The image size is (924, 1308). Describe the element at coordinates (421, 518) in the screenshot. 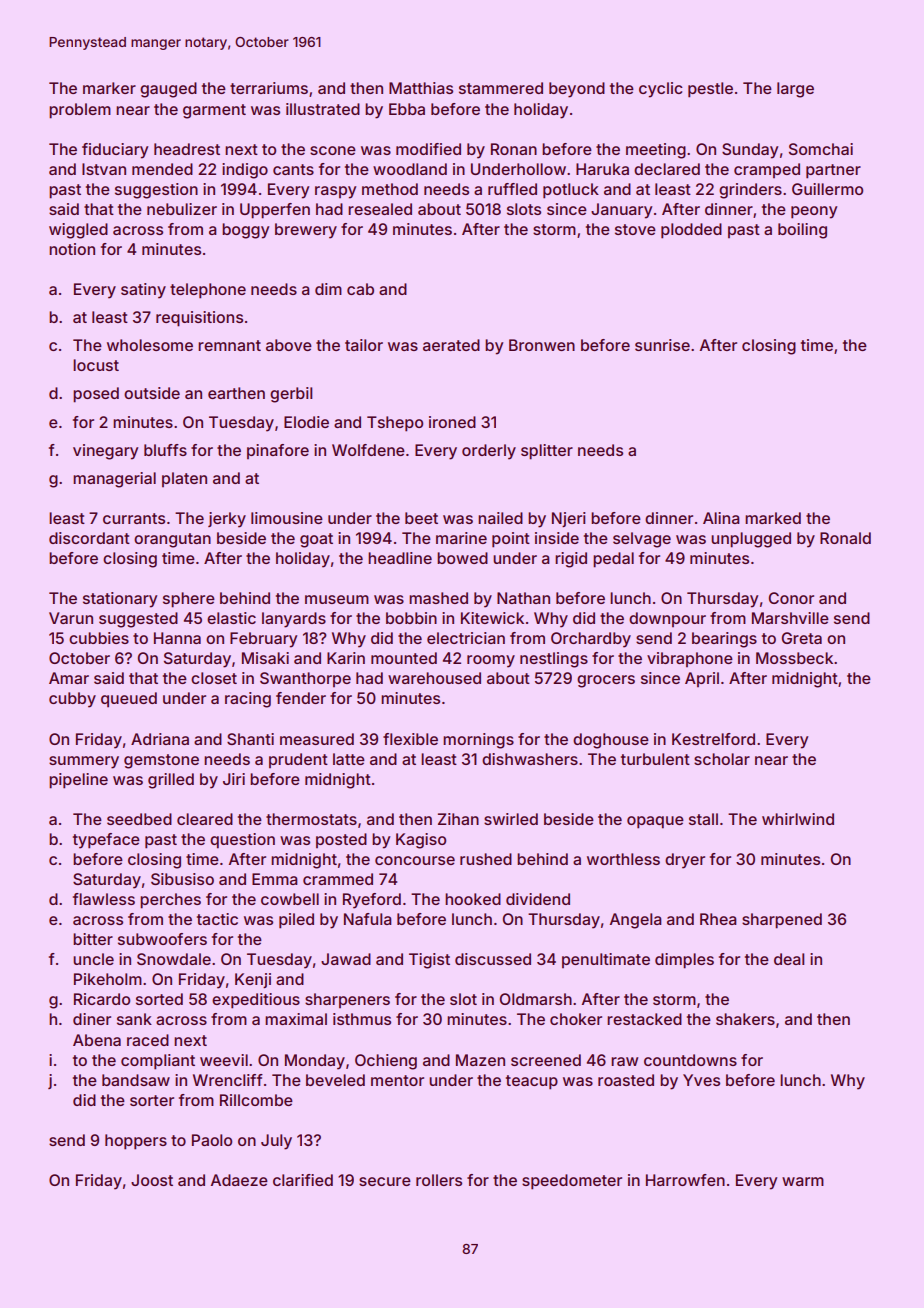

I see `beet` at that location.
